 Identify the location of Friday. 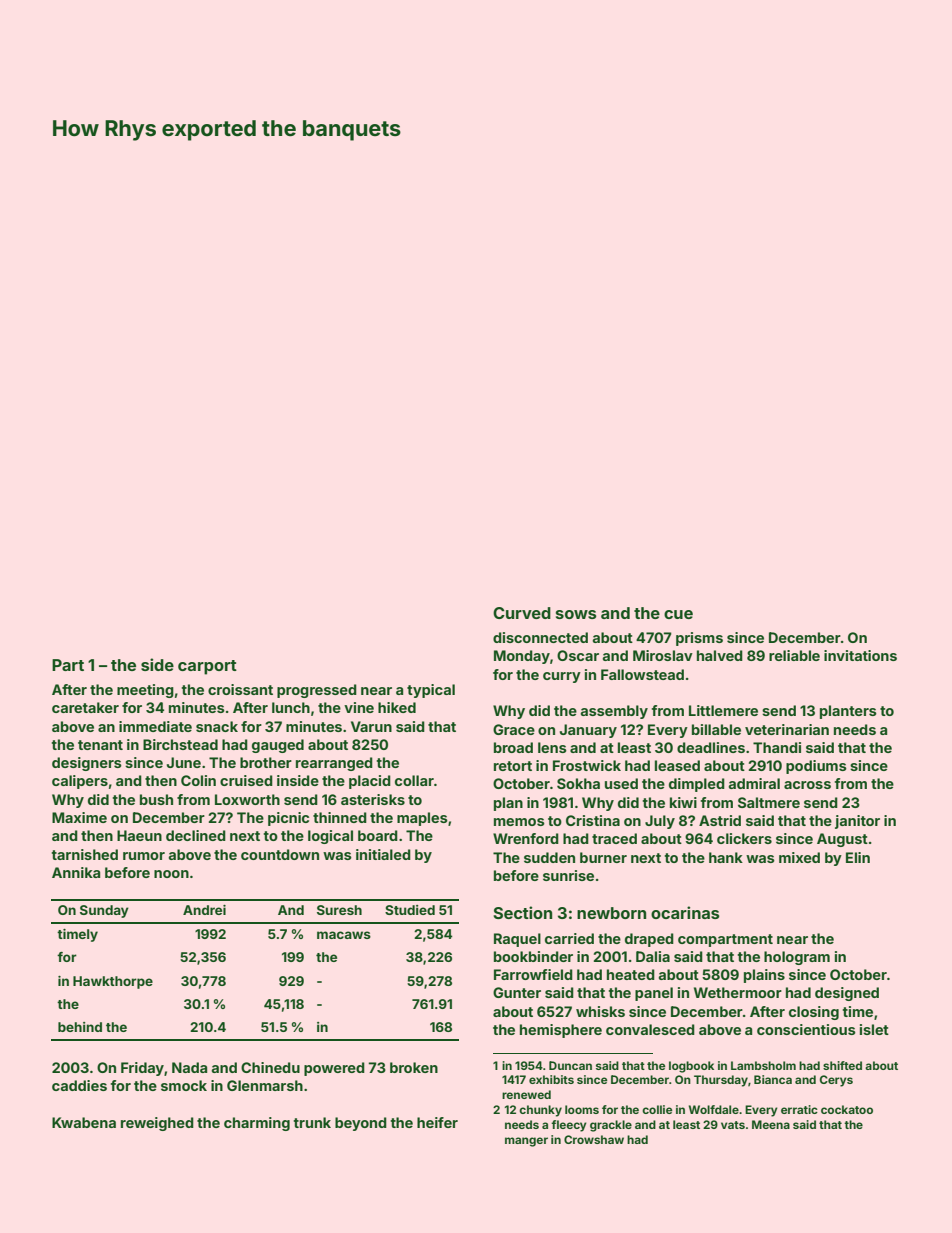
(142, 1069).
